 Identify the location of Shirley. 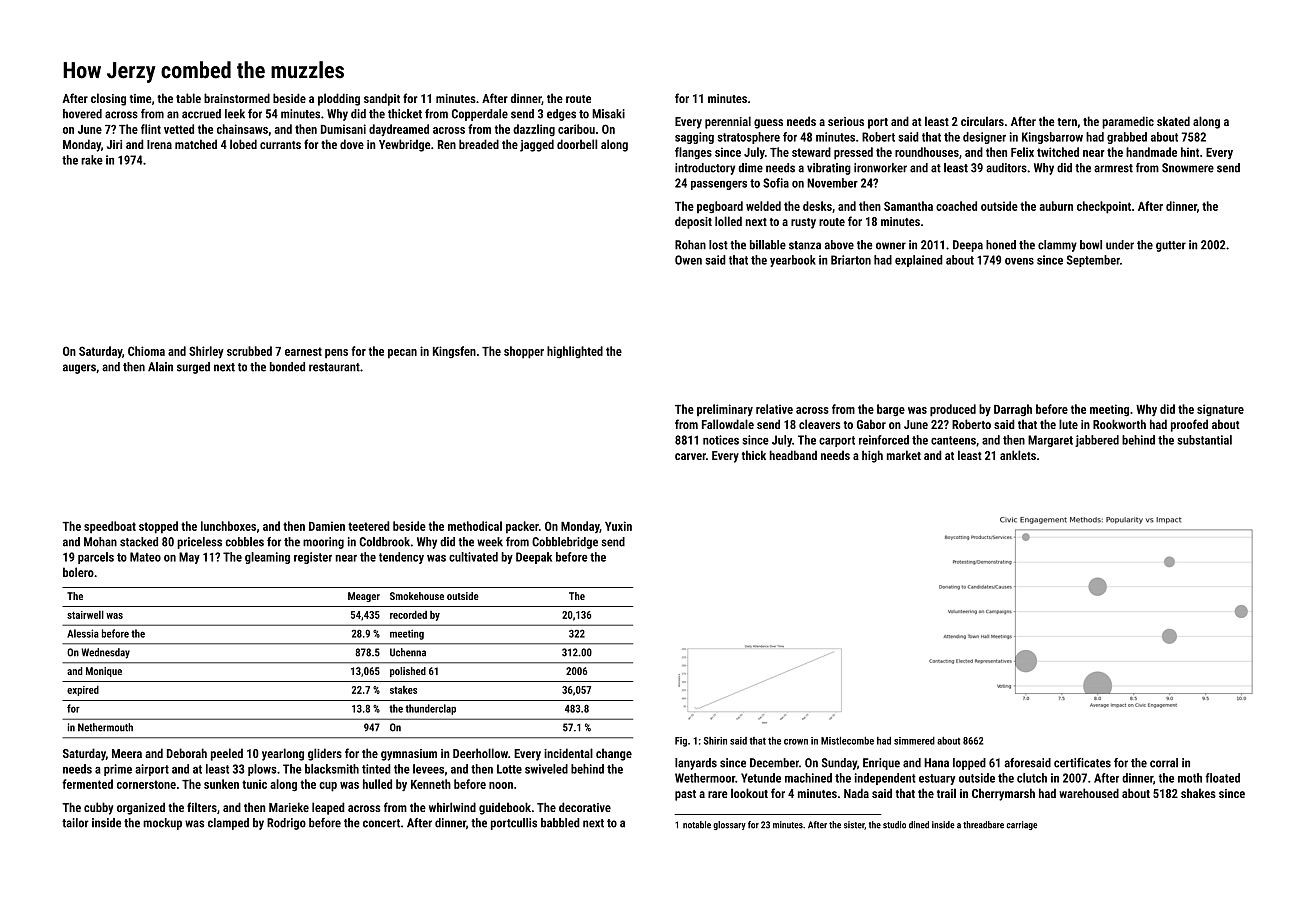
(206, 352).
